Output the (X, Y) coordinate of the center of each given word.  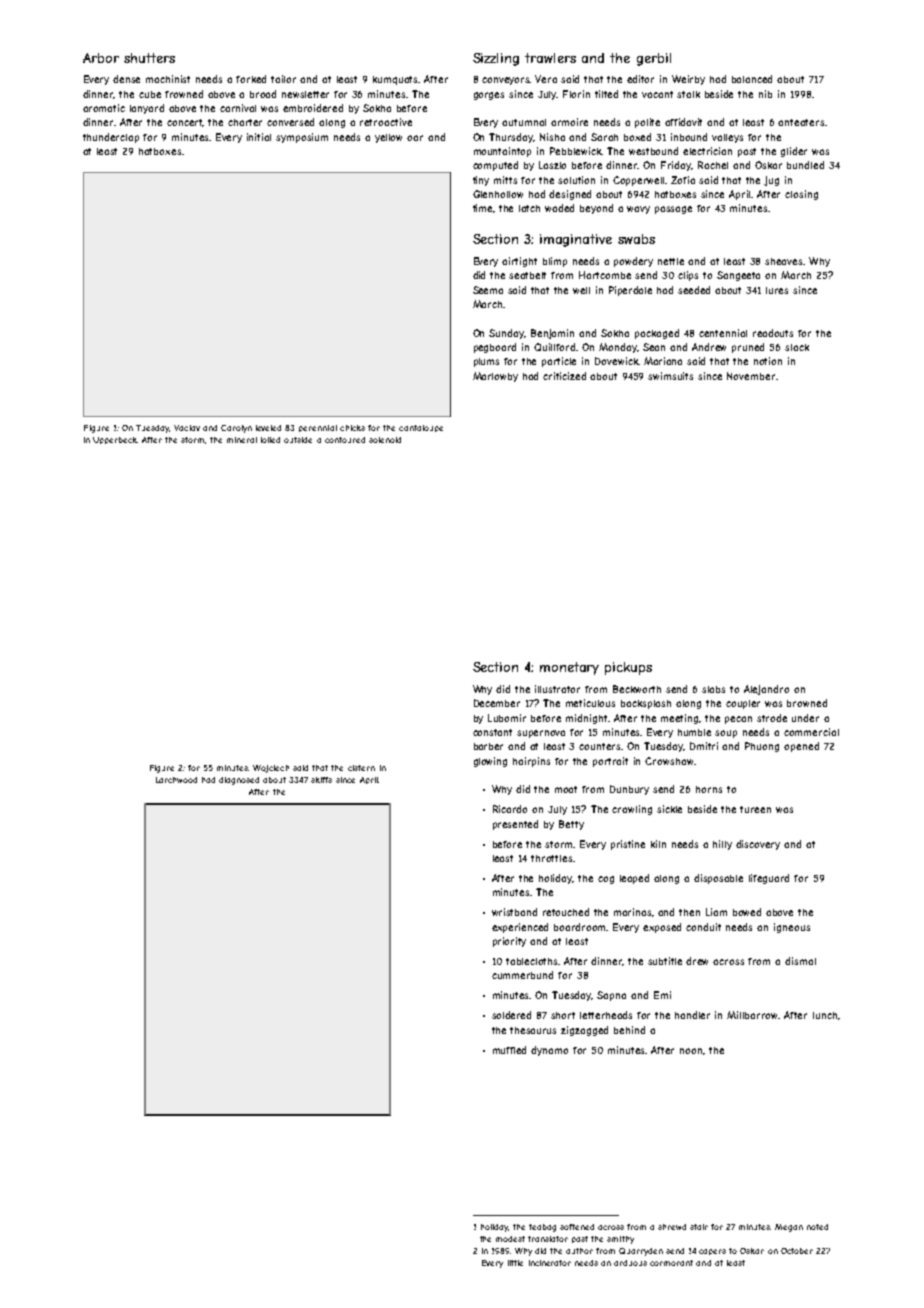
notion (768, 361)
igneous (792, 928)
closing (801, 195)
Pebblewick (576, 151)
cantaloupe (421, 428)
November (751, 376)
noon (691, 1051)
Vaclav (187, 428)
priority (509, 942)
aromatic (104, 108)
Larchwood (176, 780)
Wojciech (271, 769)
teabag (542, 1228)
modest (510, 1239)
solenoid (385, 440)
